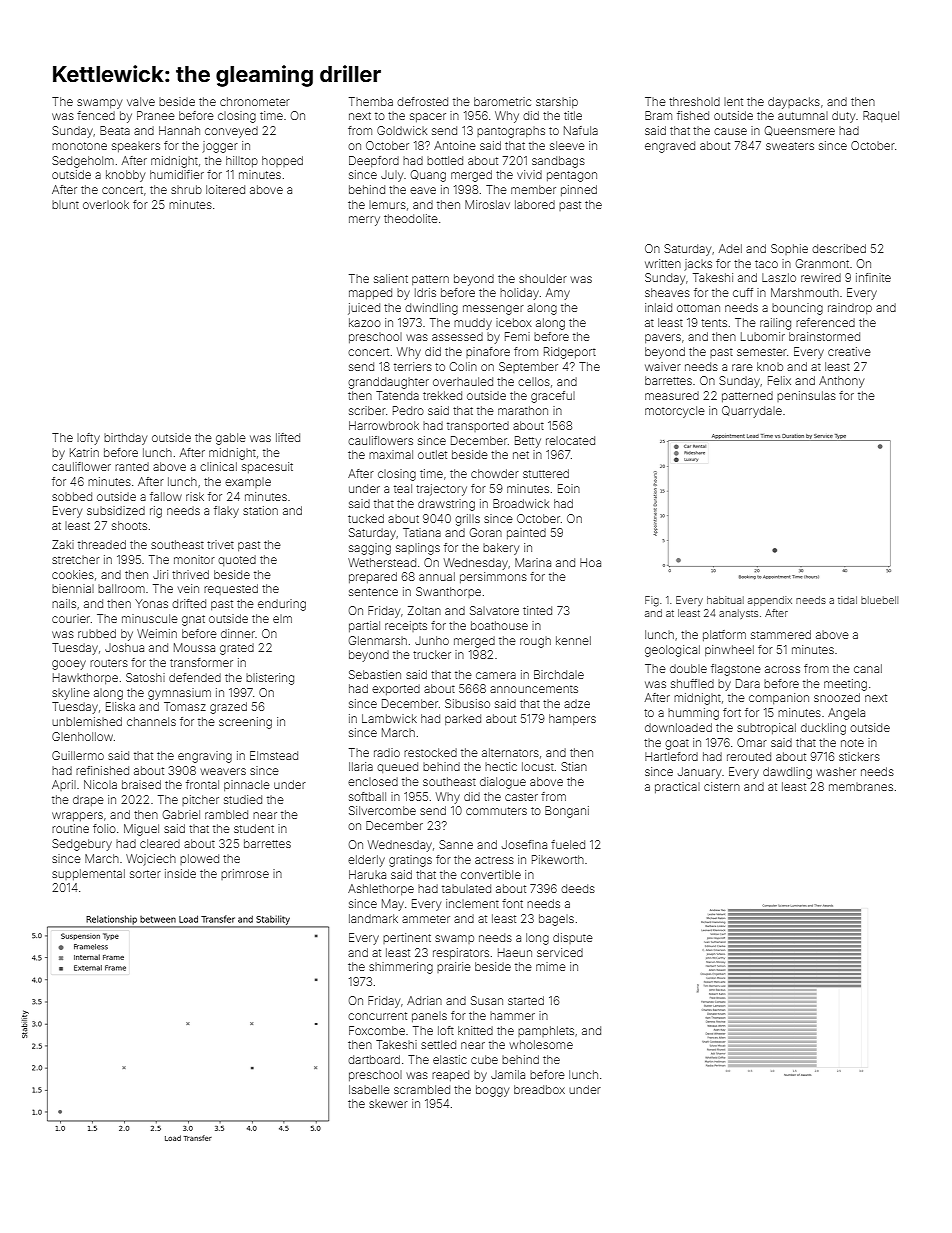 The width and height of the page is (952, 1233). Describe the element at coordinates (847, 600) in the page. I see `tidal` at that location.
